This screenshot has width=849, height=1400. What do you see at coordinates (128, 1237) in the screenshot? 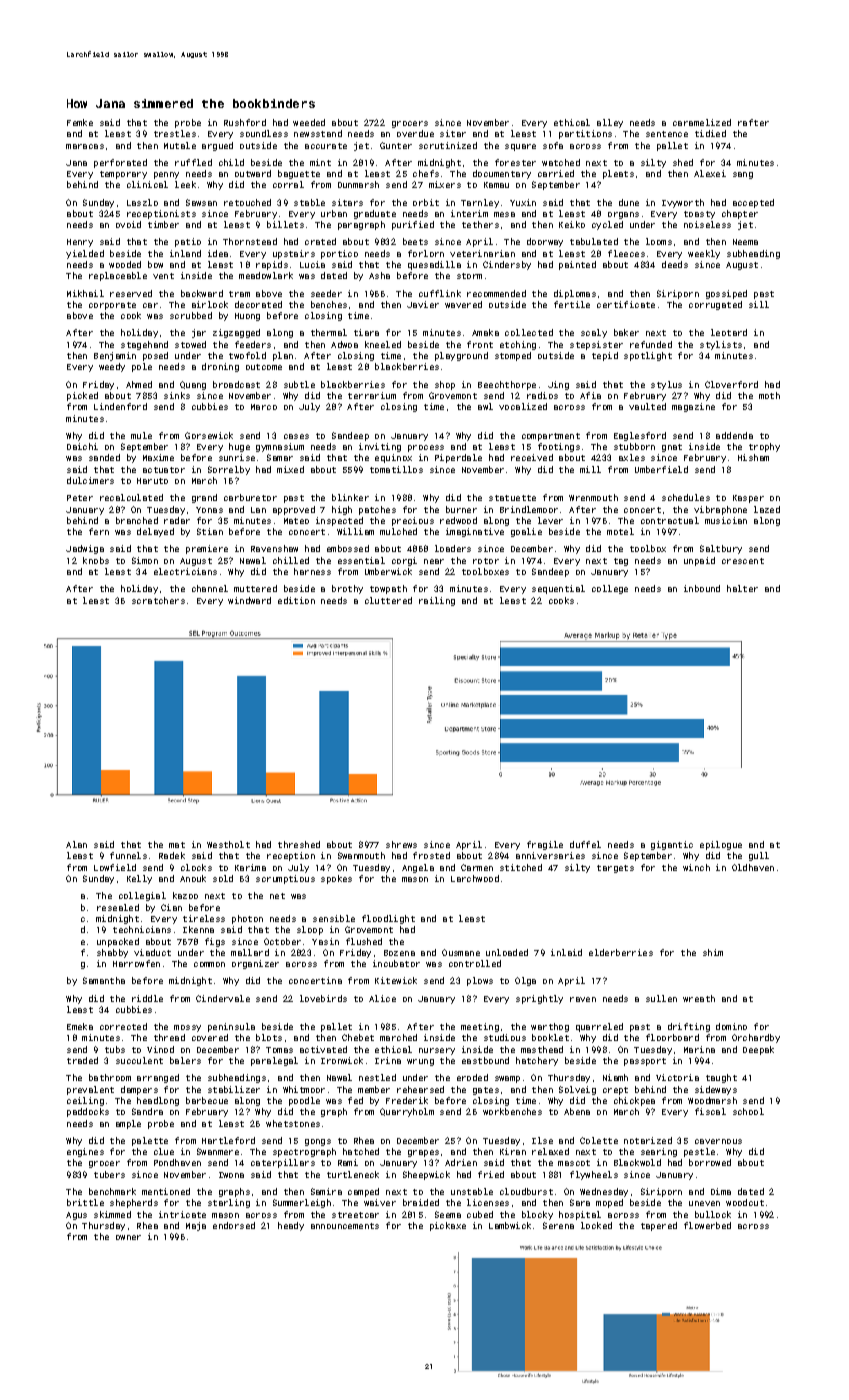
I see `owner` at bounding box center [128, 1237].
